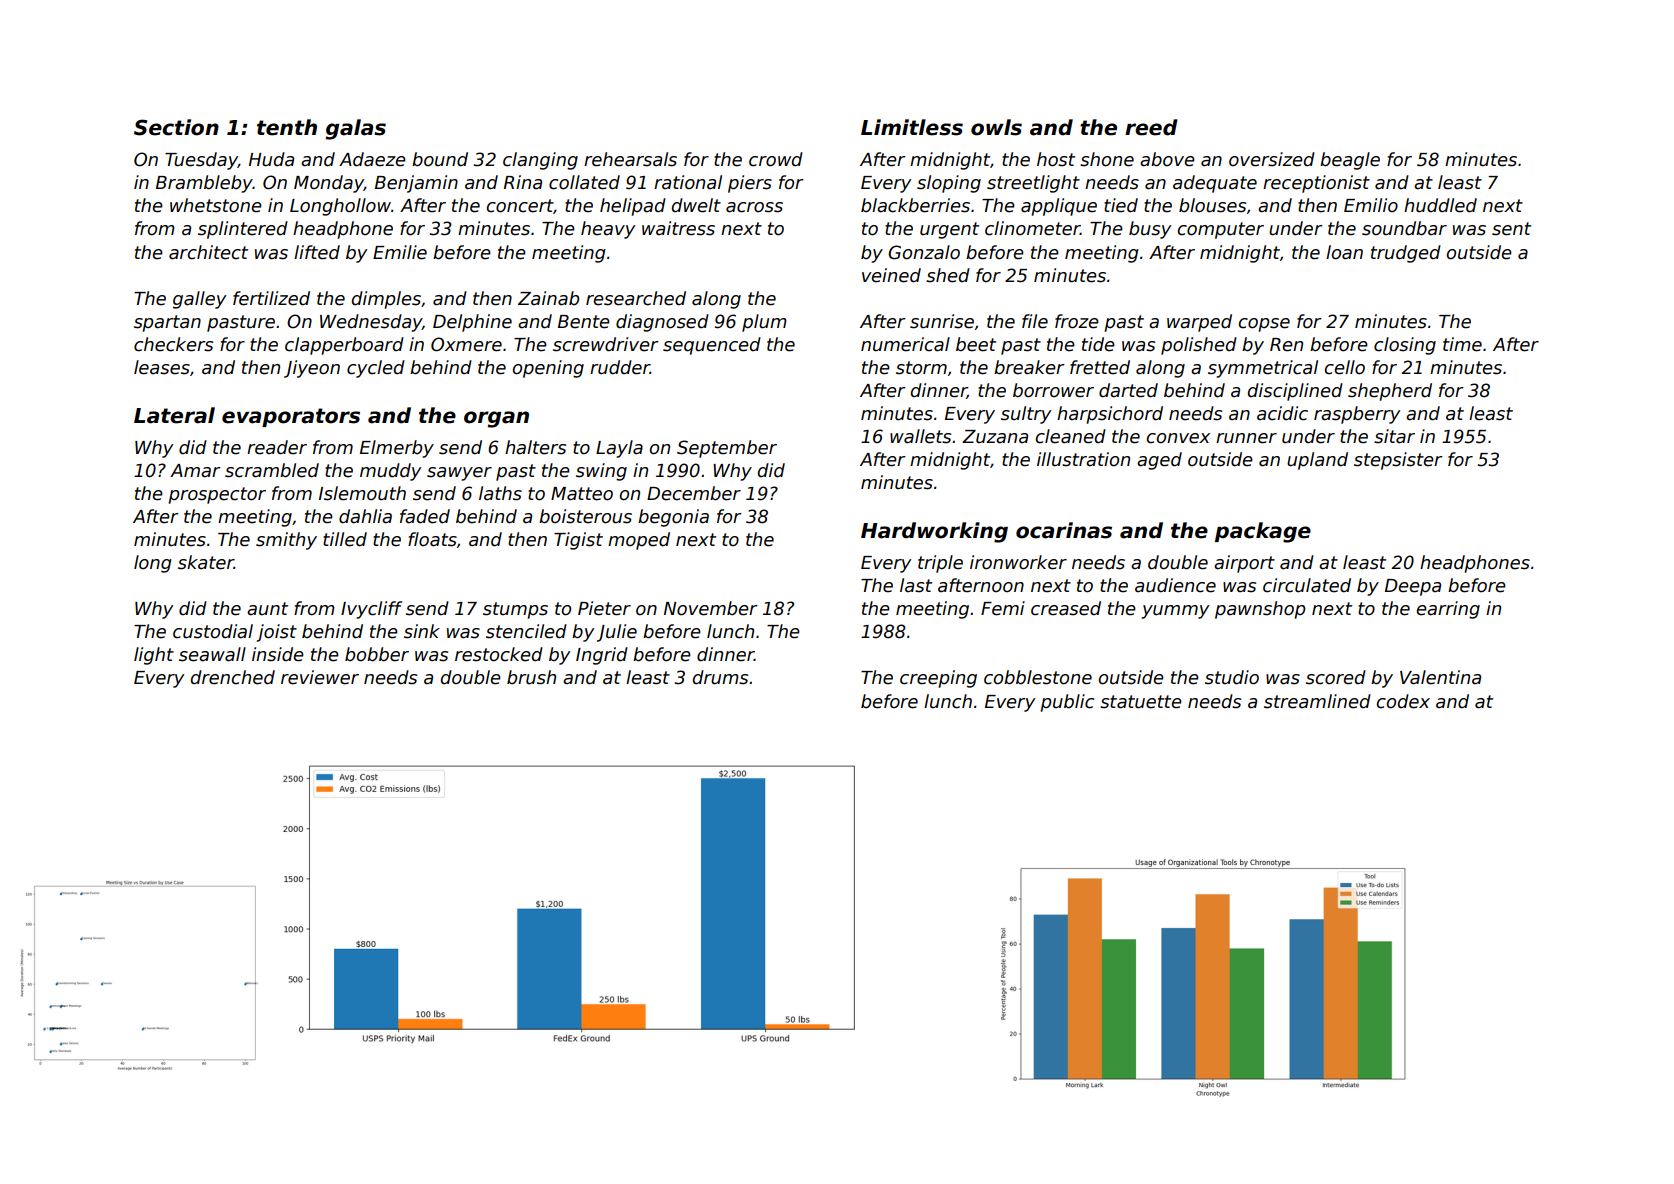  I want to click on Limitless, so click(912, 127).
